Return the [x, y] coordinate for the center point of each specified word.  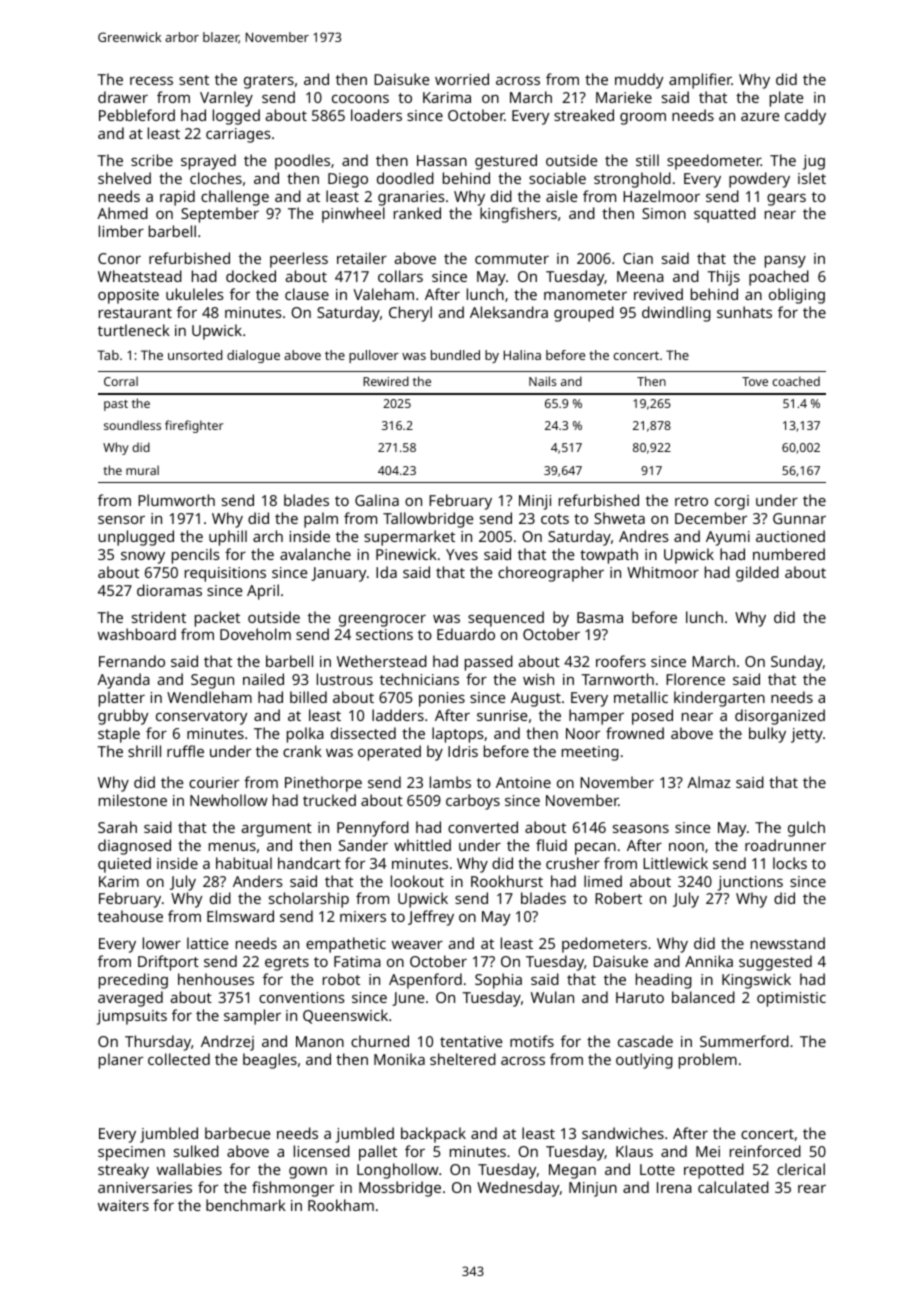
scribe [152, 160]
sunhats [744, 312]
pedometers [604, 945]
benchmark [246, 1205]
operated [389, 753]
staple [119, 735]
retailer [362, 258]
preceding [133, 981]
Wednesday [518, 1189]
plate [786, 99]
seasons [641, 829]
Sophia [498, 981]
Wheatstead [140, 276]
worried [462, 79]
